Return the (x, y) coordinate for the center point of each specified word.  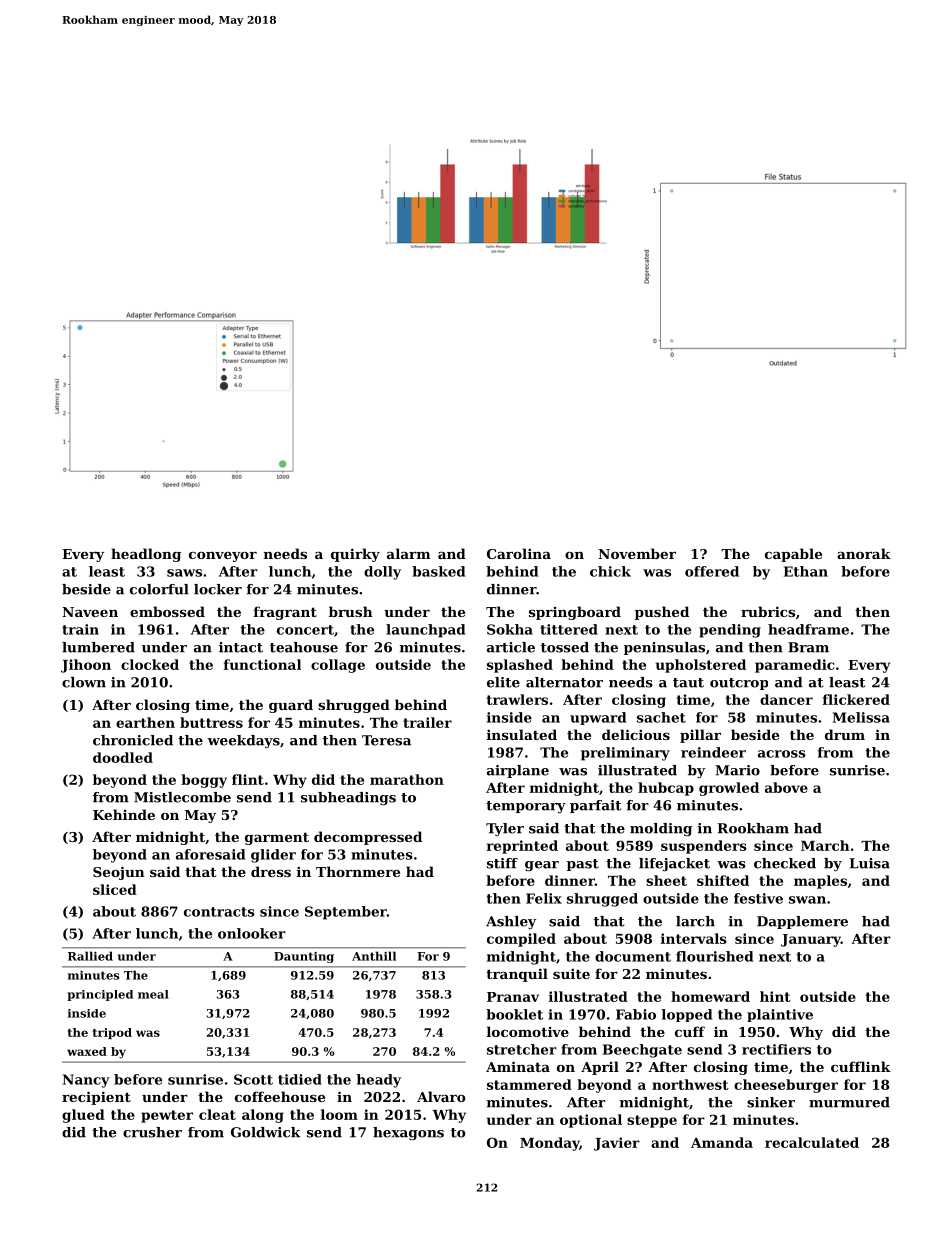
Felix (544, 898)
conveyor (223, 557)
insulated (522, 734)
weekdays (243, 741)
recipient (96, 1098)
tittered (569, 629)
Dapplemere (802, 922)
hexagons (408, 1134)
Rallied (90, 956)
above (786, 787)
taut (688, 683)
